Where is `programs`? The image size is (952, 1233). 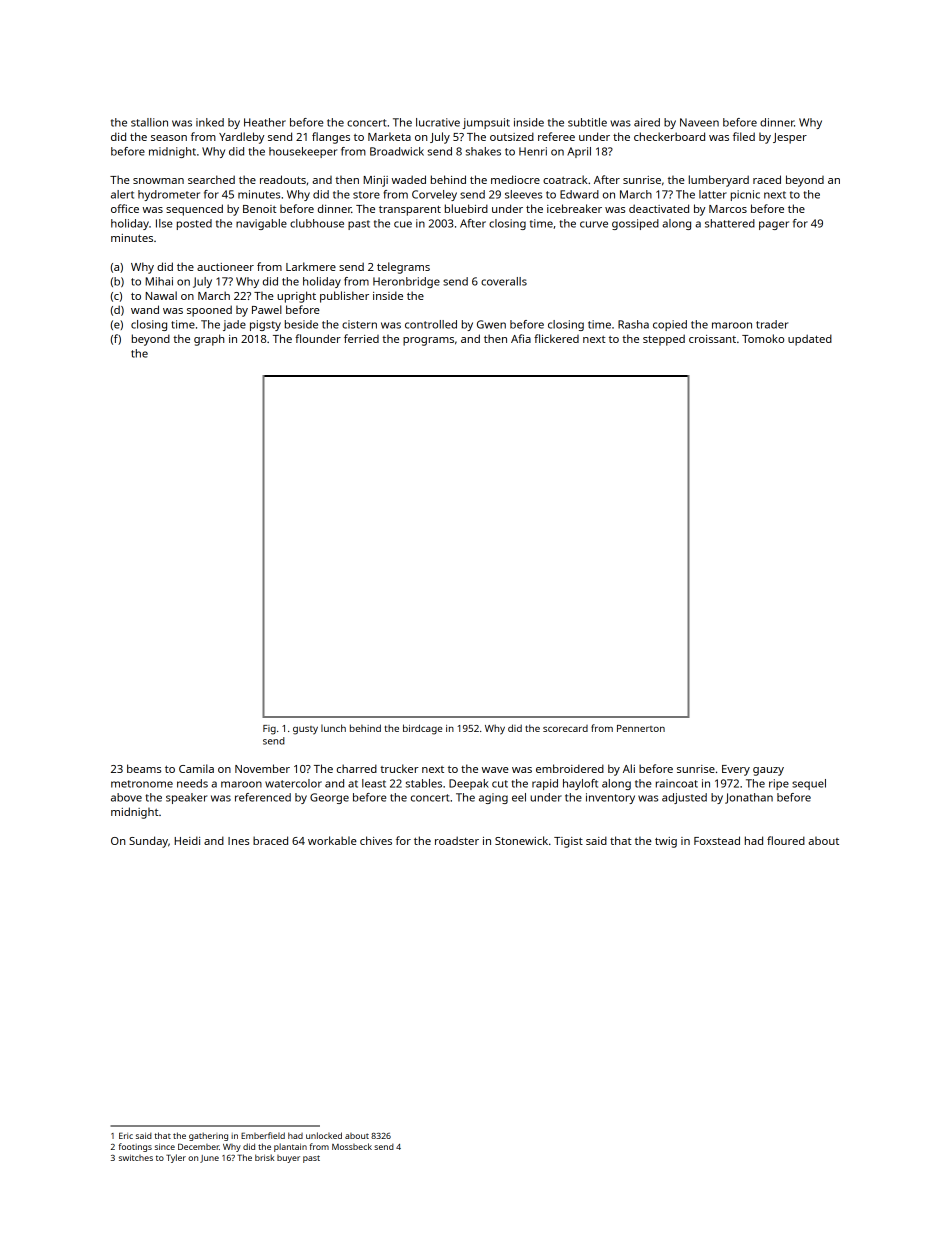 programs is located at coordinates (428, 341).
